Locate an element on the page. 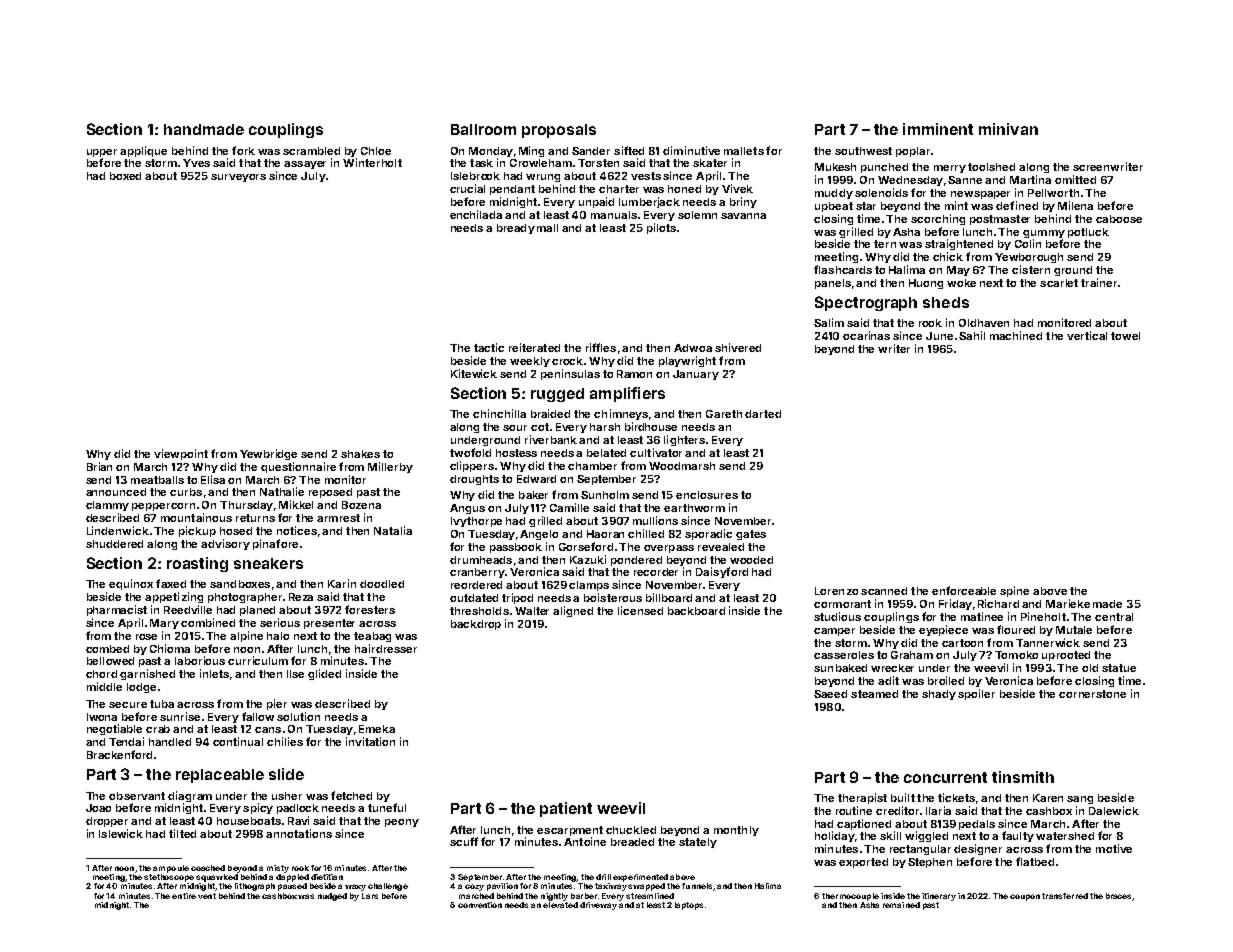 Image resolution: width=1233 pixels, height=952 pixels. tactic is located at coordinates (489, 347).
